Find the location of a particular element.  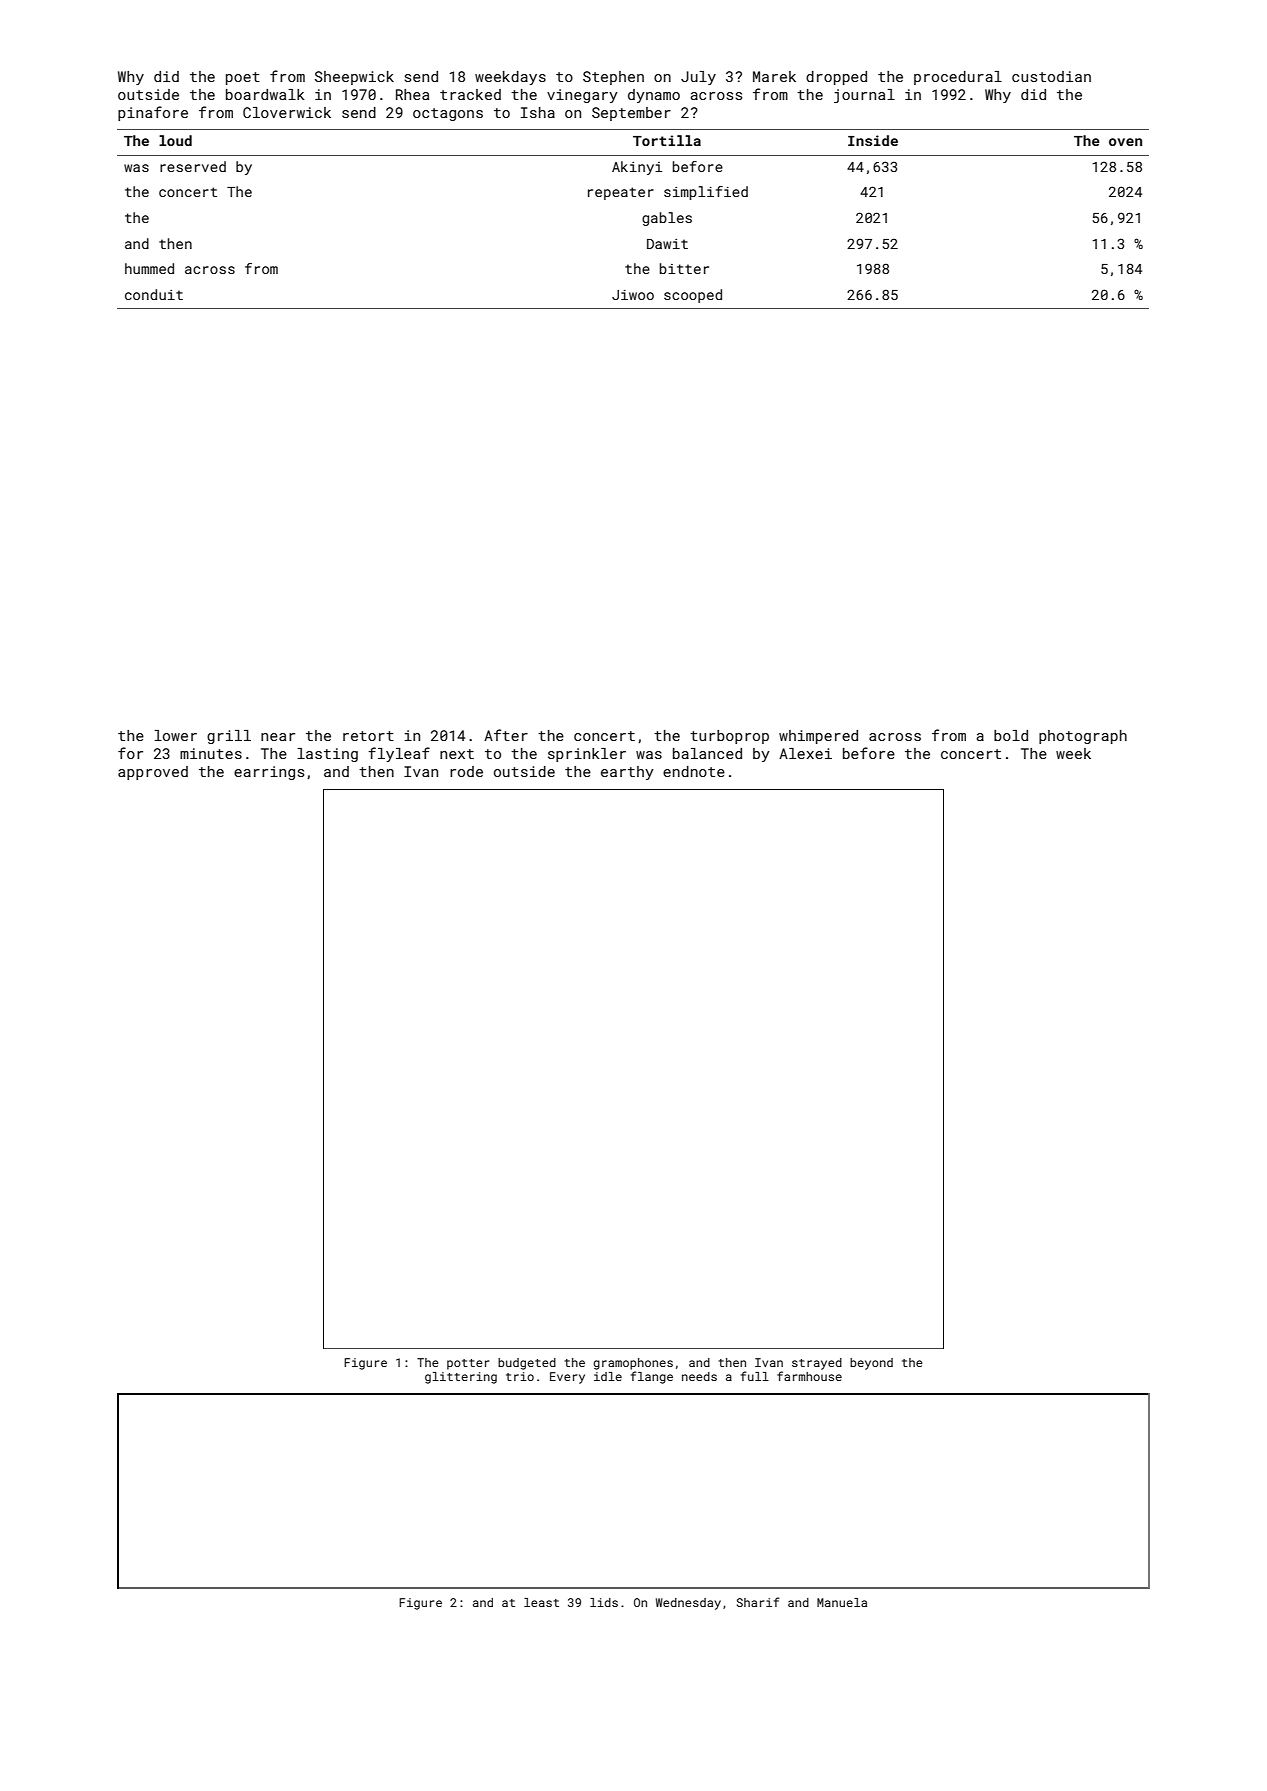

Stephen is located at coordinates (613, 78).
